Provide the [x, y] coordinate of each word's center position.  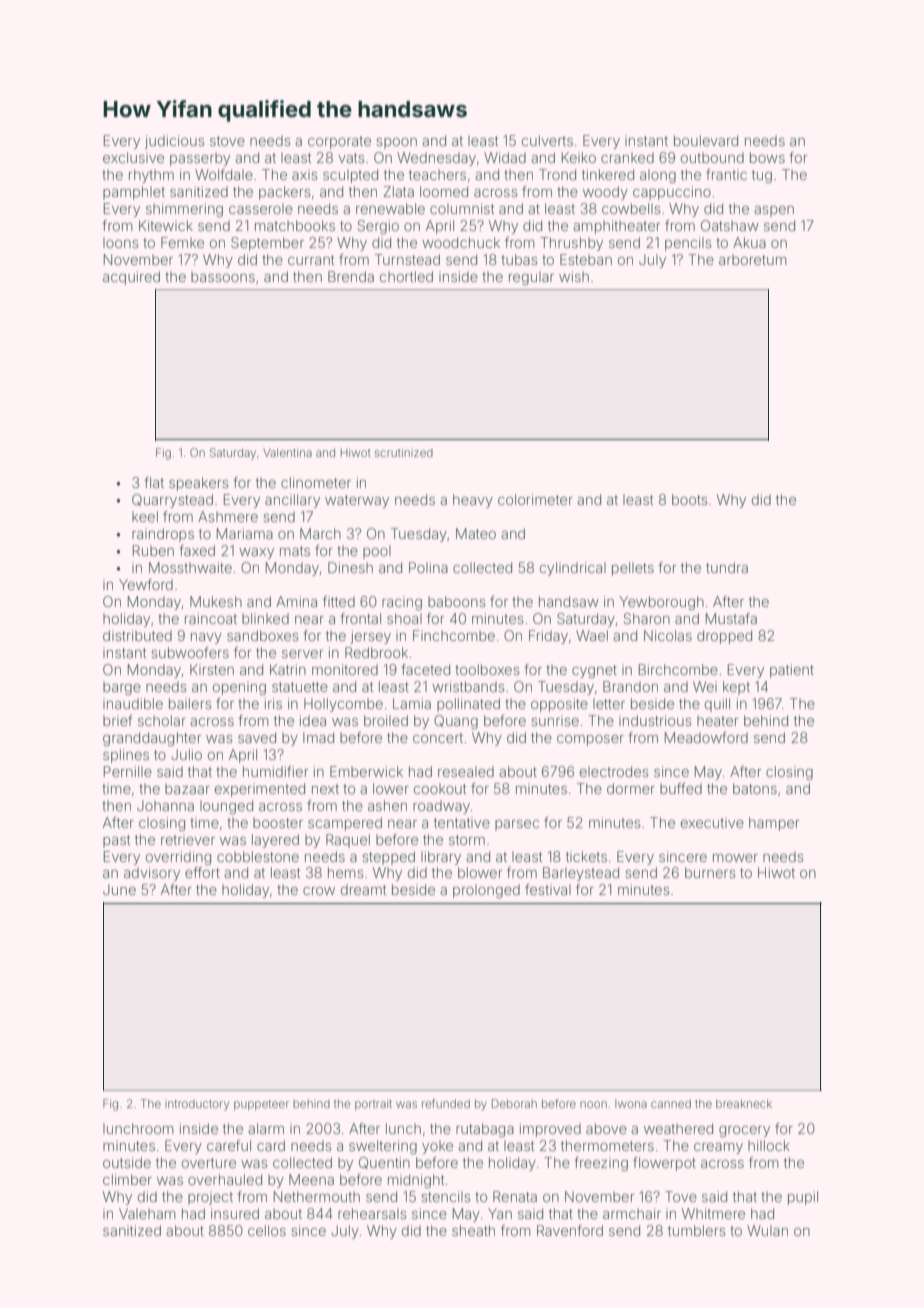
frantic [726, 174]
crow [319, 891]
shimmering [184, 210]
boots [689, 499]
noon [593, 1104]
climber [127, 1179]
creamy [718, 1148]
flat [154, 482]
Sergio [378, 227]
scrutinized [404, 452]
